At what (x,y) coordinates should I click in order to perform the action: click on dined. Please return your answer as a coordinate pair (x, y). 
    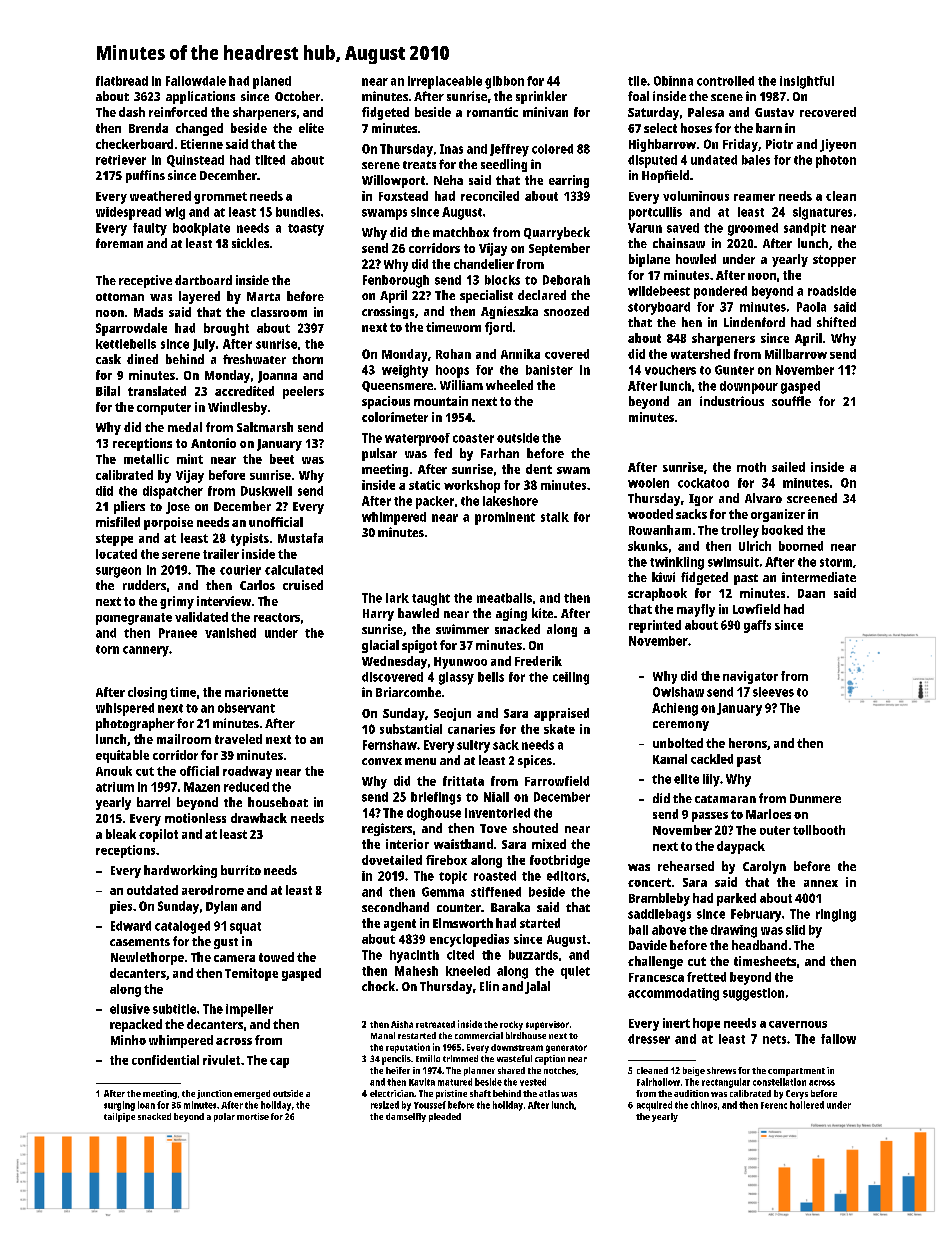
    Looking at the image, I should click on (142, 359).
